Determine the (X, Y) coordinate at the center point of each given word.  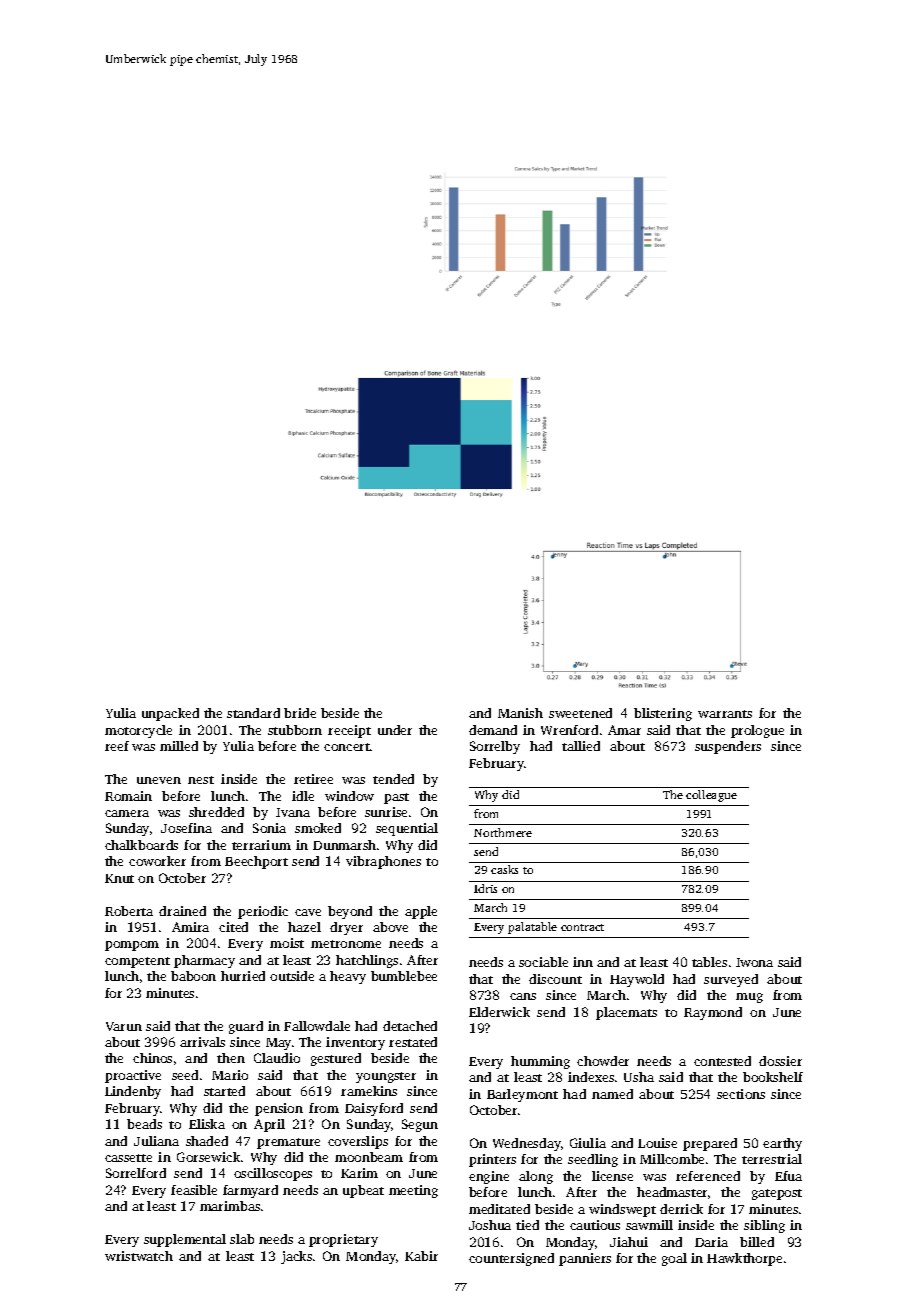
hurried (243, 976)
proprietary (343, 1240)
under (395, 730)
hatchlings (367, 961)
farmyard (250, 1191)
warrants (725, 714)
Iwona (754, 962)
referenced (708, 1176)
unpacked (170, 714)
